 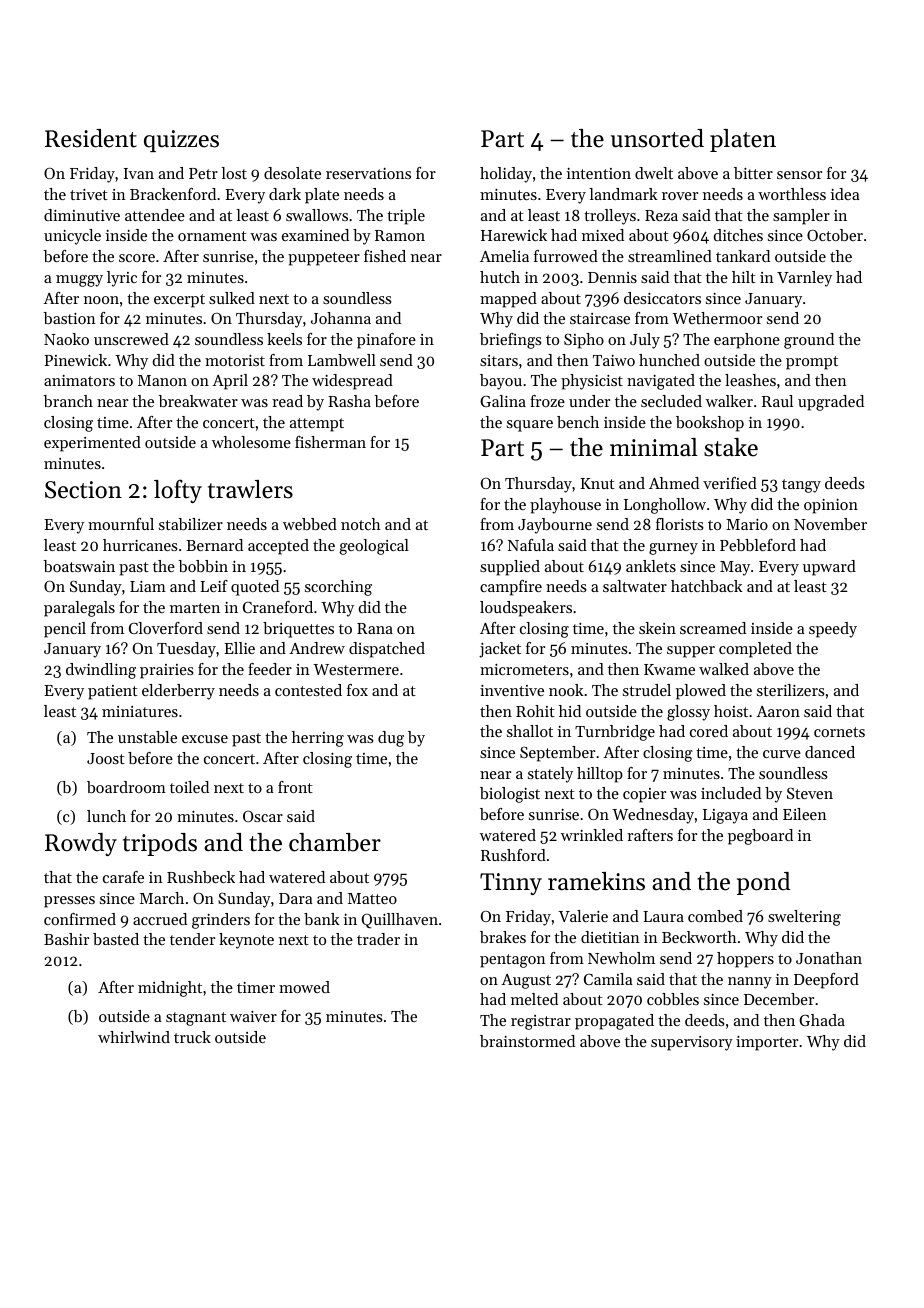 What do you see at coordinates (255, 588) in the page?
I see `quoted` at bounding box center [255, 588].
